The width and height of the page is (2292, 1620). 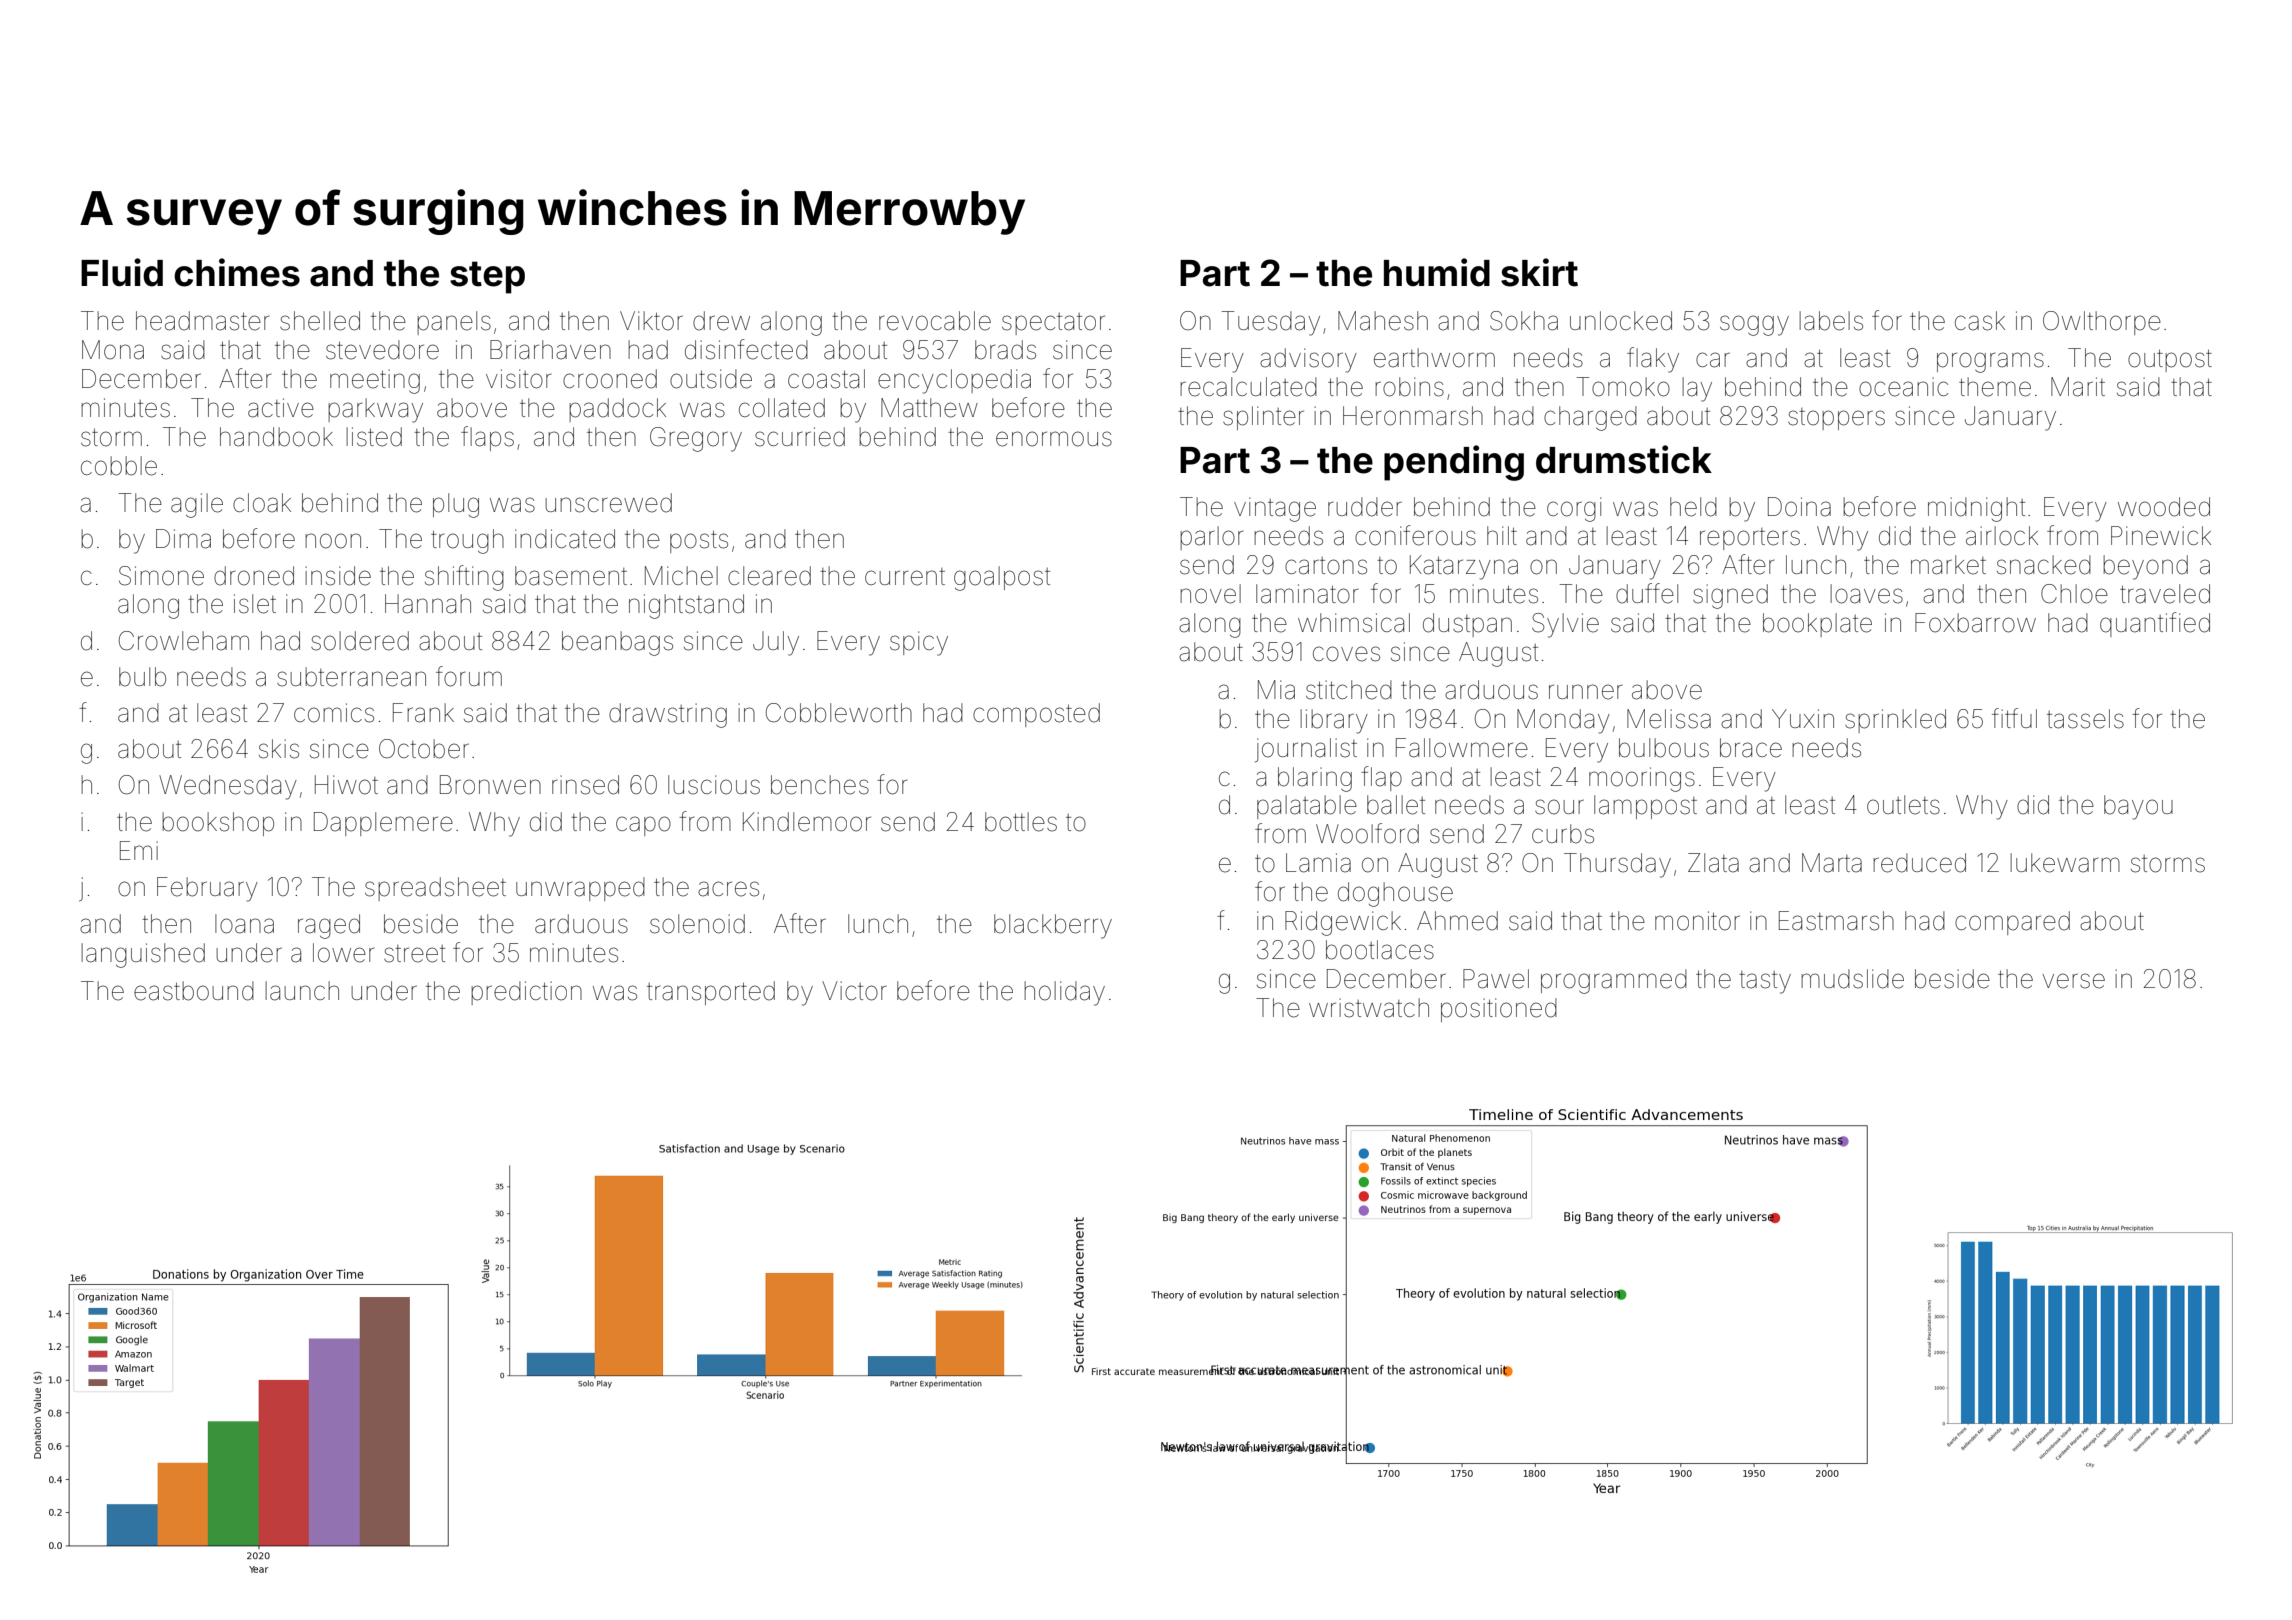 I want to click on Heronmarsh, so click(x=1413, y=416).
